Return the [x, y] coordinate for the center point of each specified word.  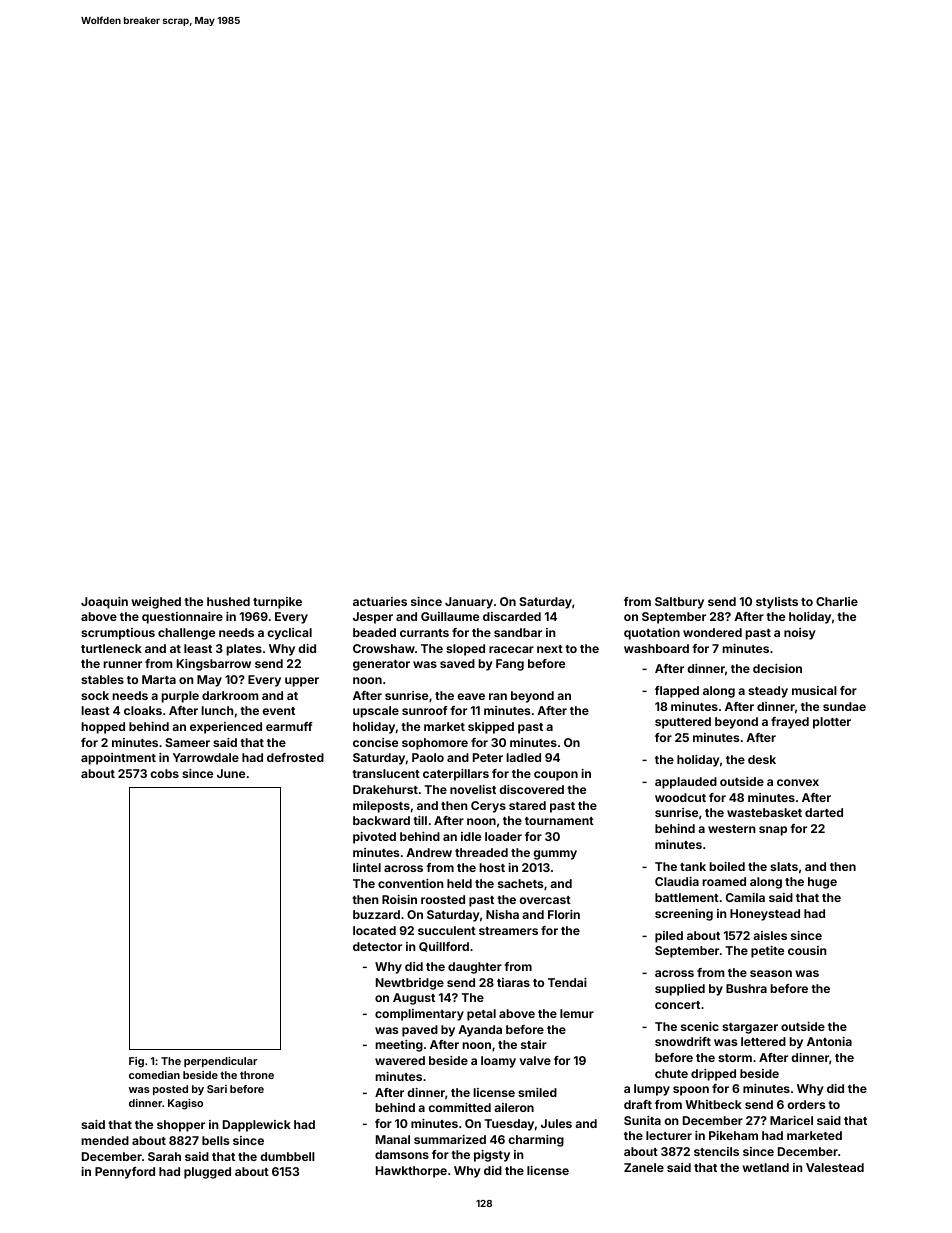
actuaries [380, 601]
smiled [537, 1092]
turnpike [277, 603]
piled [669, 937]
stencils [716, 1151]
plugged [207, 1173]
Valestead [835, 1167]
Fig [136, 1062]
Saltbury [679, 603]
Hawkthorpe [411, 1172]
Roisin [399, 899]
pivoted [374, 838]
